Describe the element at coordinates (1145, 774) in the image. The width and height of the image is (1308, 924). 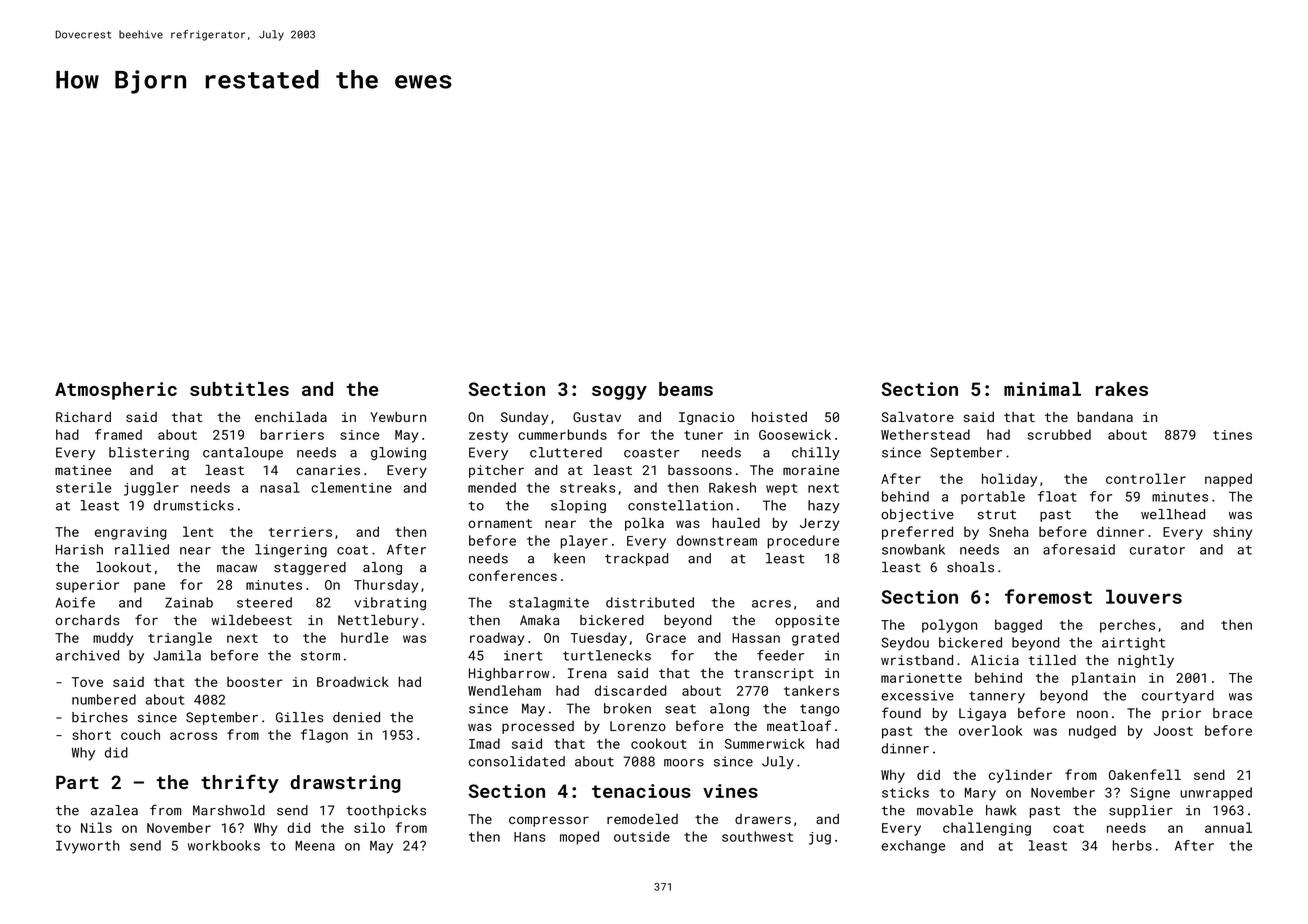
I see `Oakenfell` at that location.
